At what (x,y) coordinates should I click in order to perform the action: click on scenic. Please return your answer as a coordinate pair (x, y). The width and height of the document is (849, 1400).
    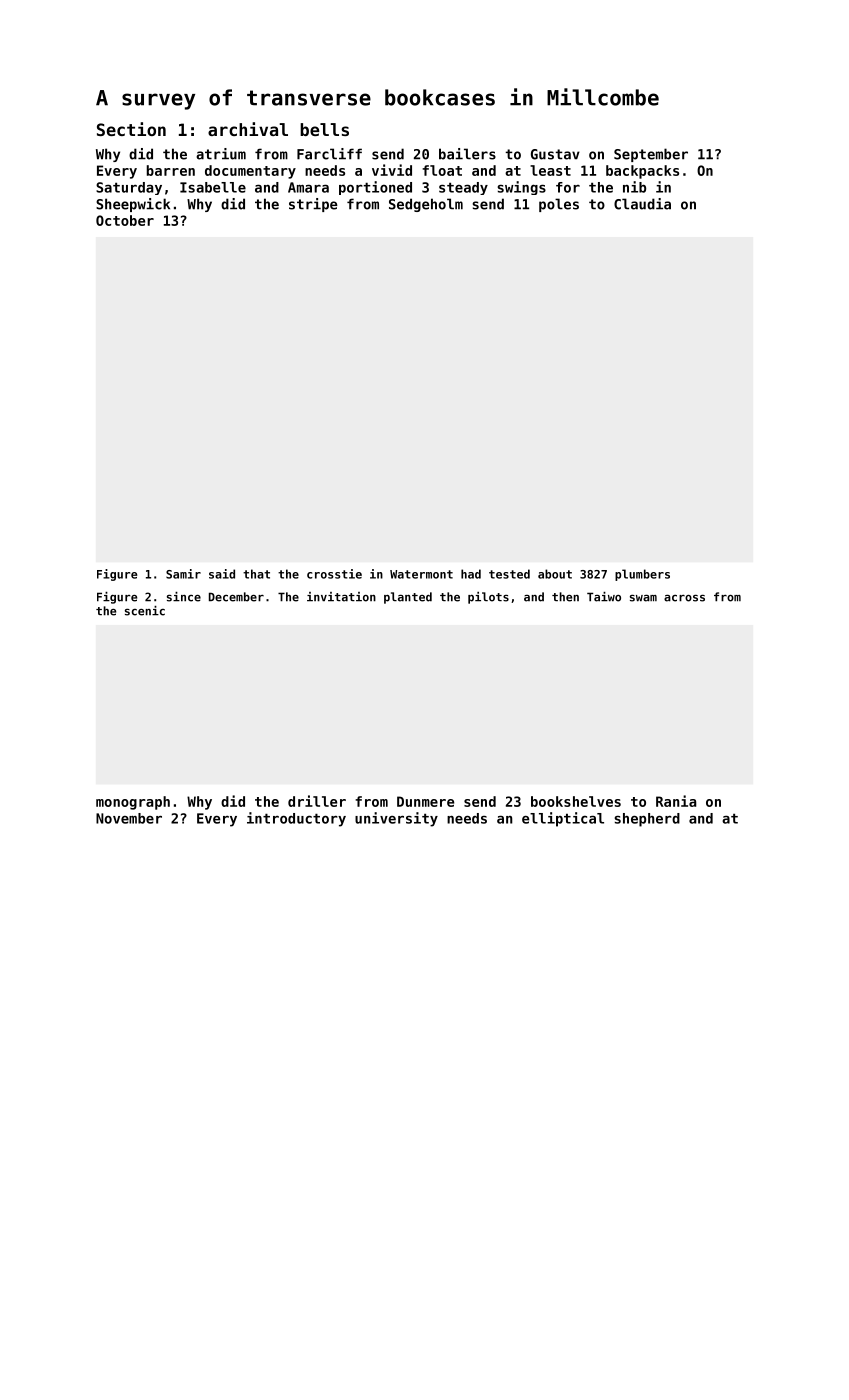
    Looking at the image, I should click on (145, 611).
